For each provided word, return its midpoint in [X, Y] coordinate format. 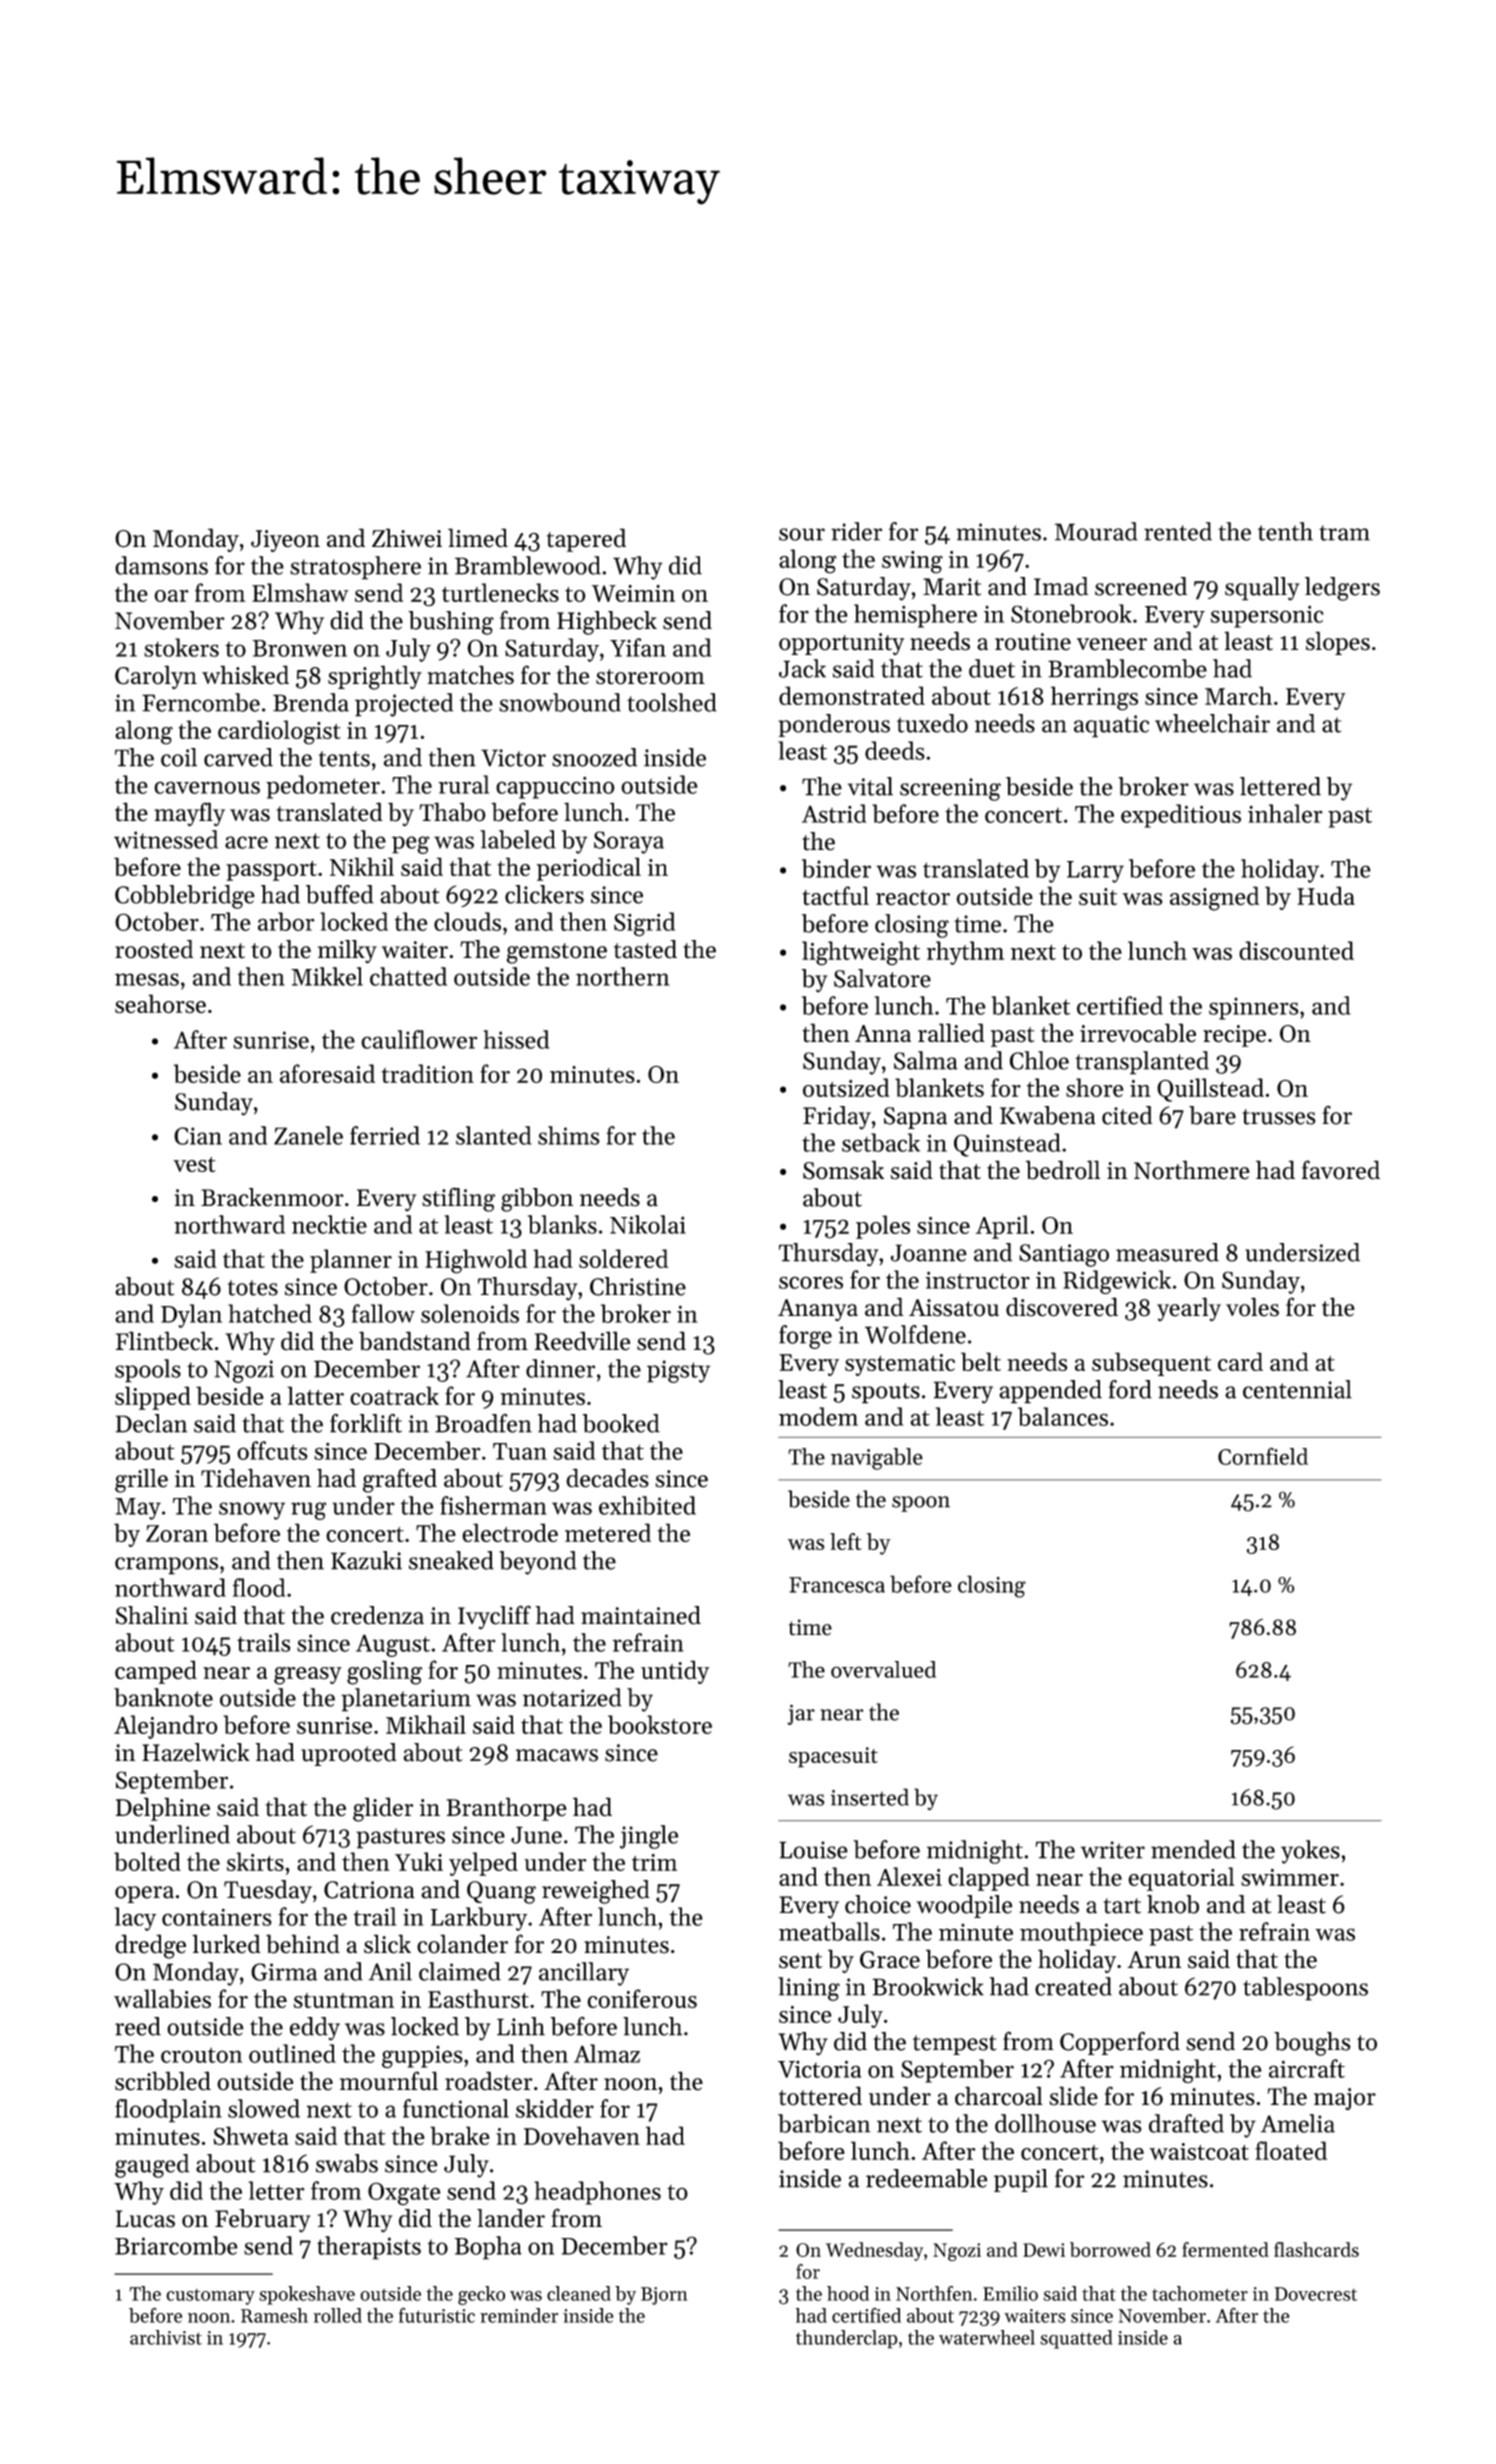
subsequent [1151, 1364]
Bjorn [664, 2296]
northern [623, 976]
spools [148, 1371]
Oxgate [404, 2194]
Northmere [1192, 1170]
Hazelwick [196, 1752]
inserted [870, 1797]
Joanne [929, 1253]
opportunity [841, 644]
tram [1344, 533]
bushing [451, 623]
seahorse [160, 1004]
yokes [1310, 1852]
